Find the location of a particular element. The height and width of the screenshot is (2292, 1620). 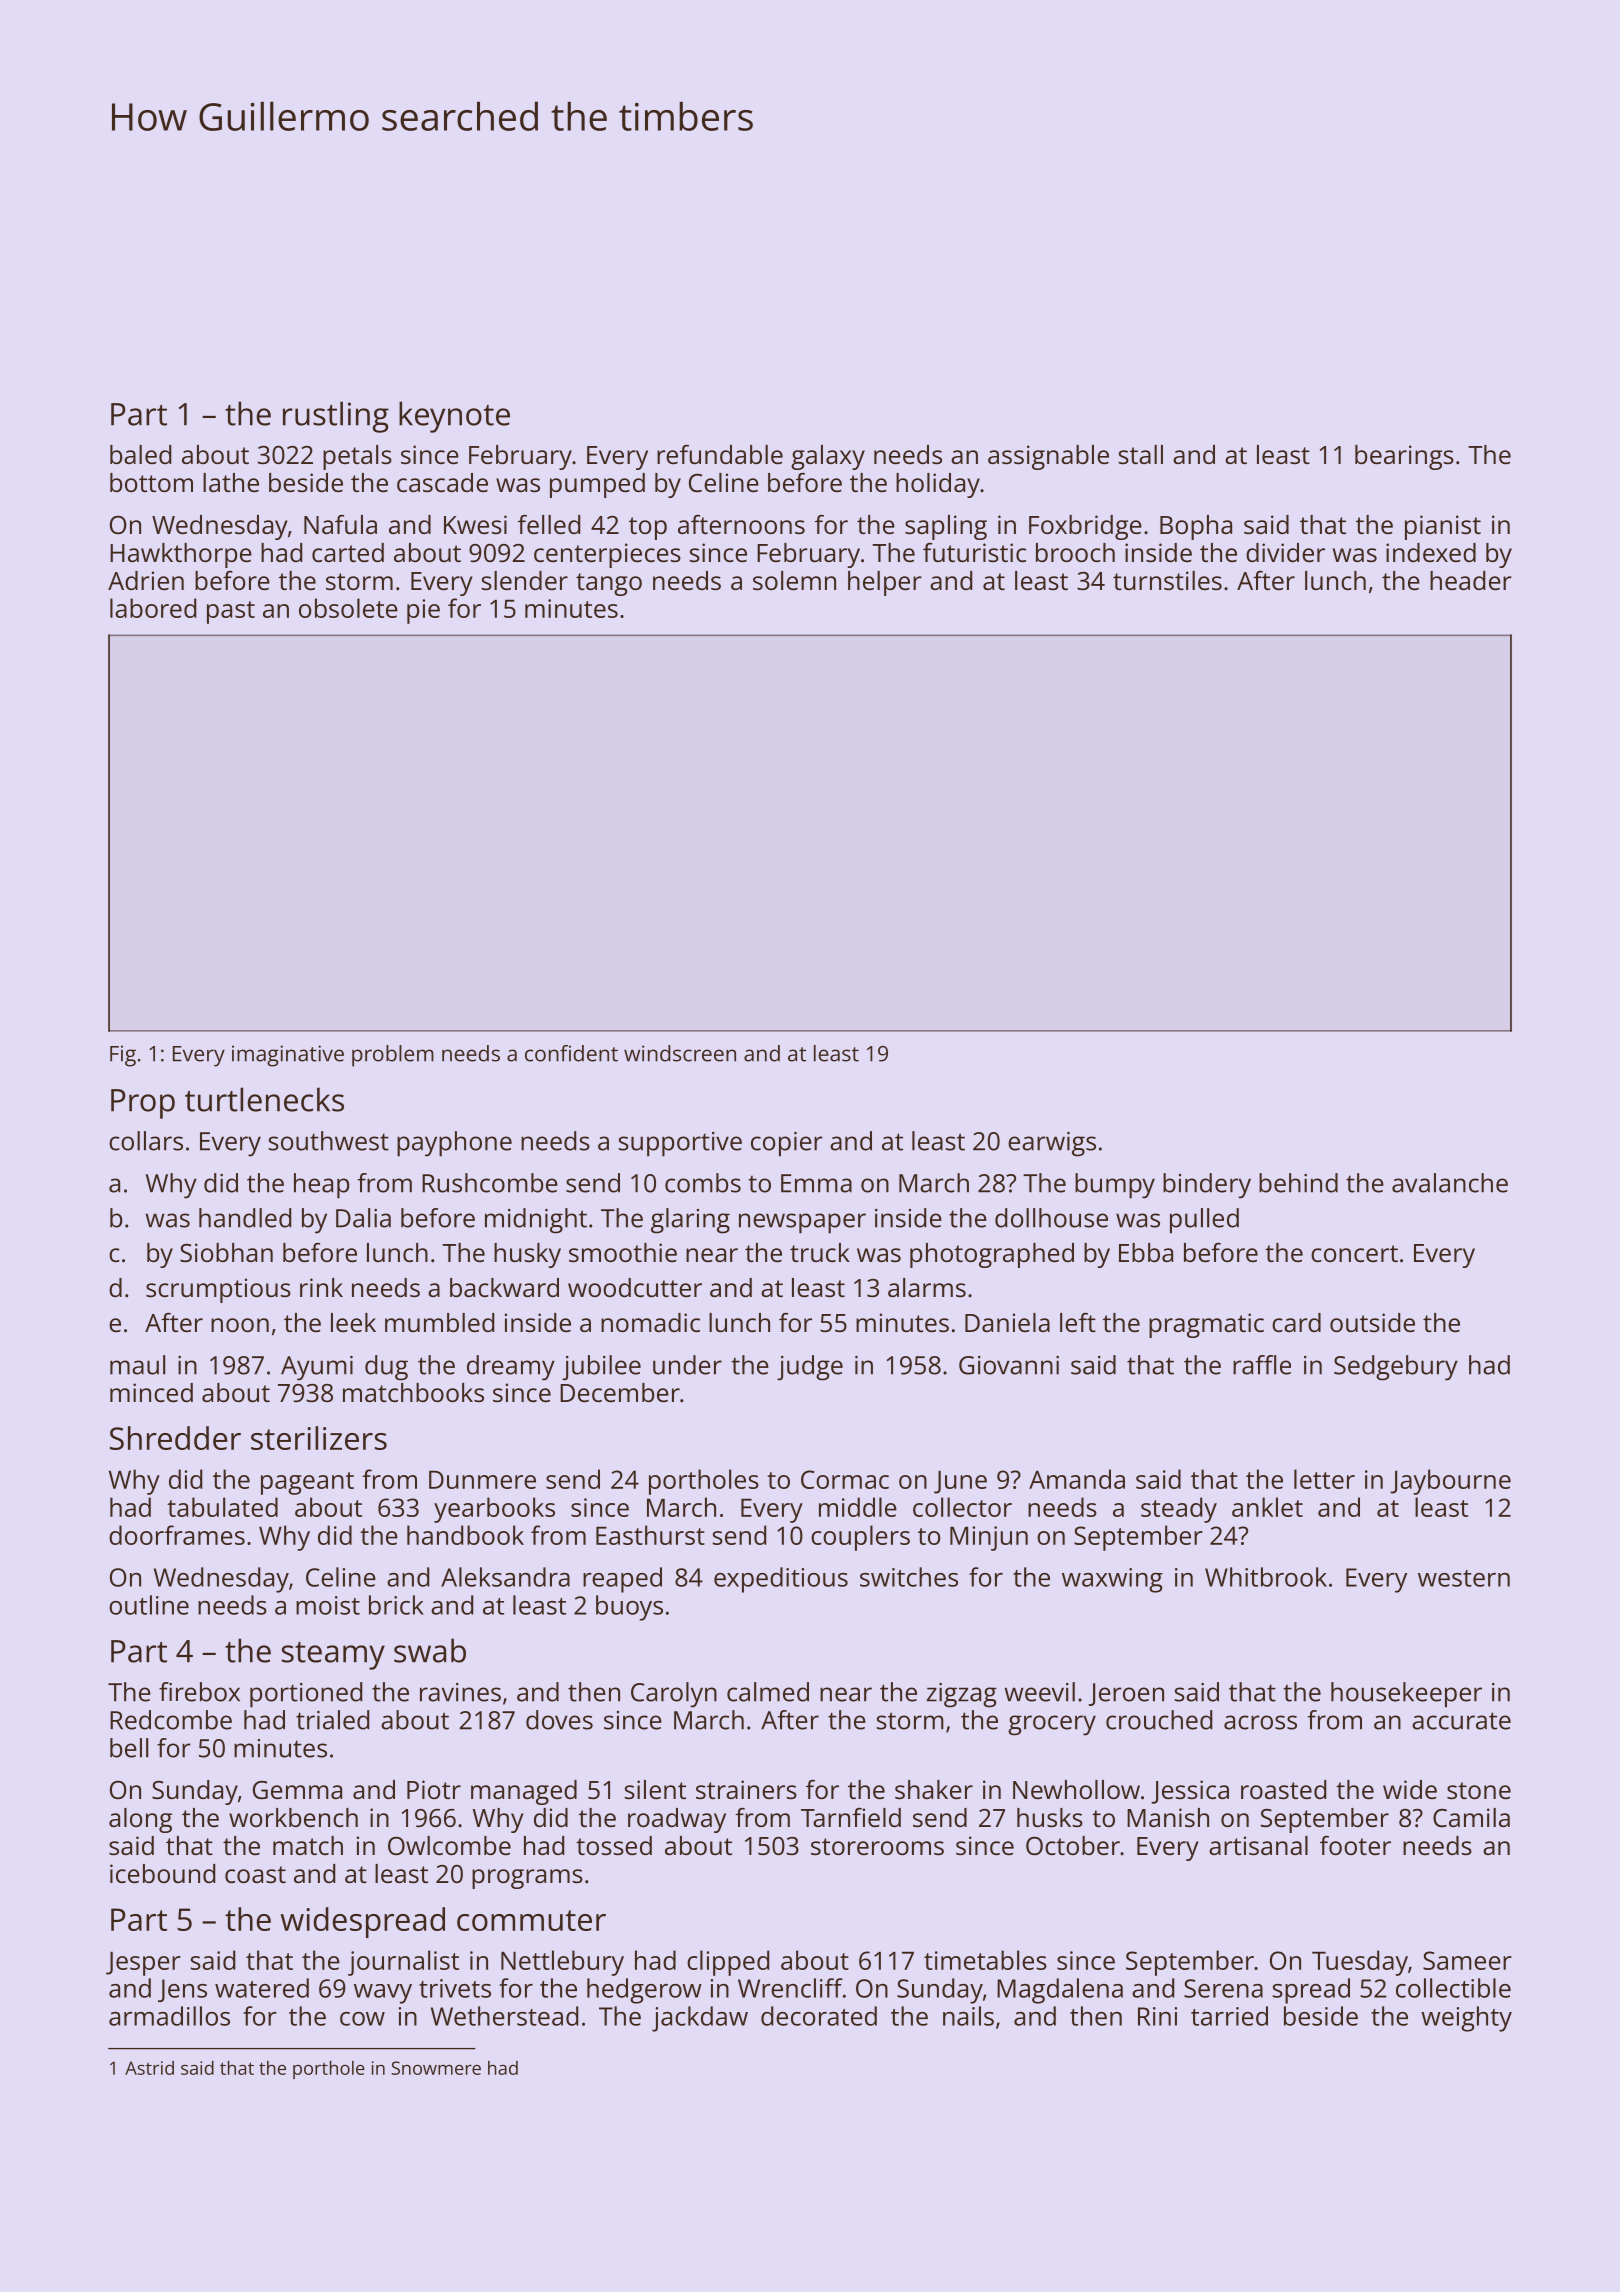

timetables is located at coordinates (985, 1960).
